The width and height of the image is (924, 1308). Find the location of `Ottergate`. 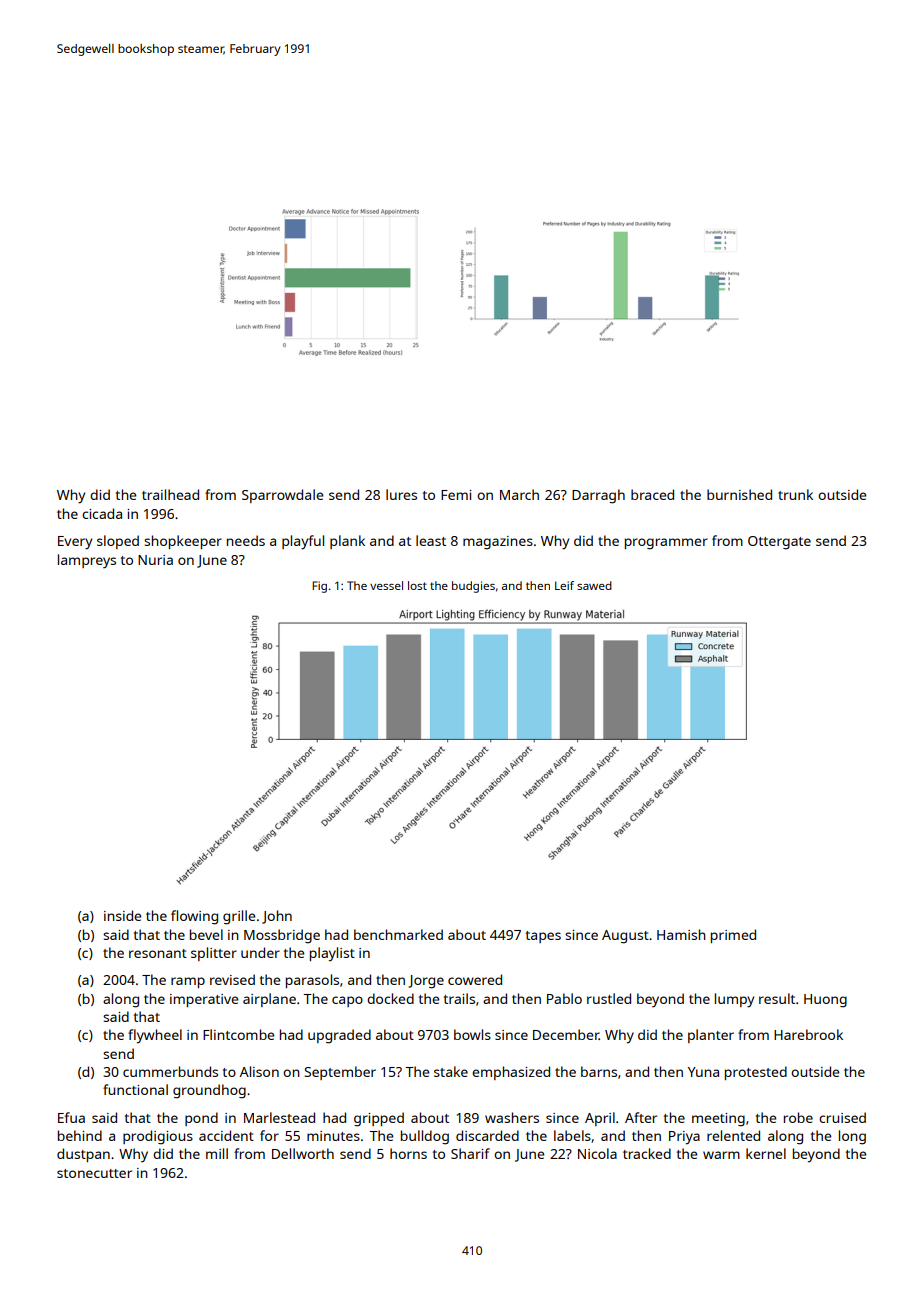

Ottergate is located at coordinates (779, 543).
